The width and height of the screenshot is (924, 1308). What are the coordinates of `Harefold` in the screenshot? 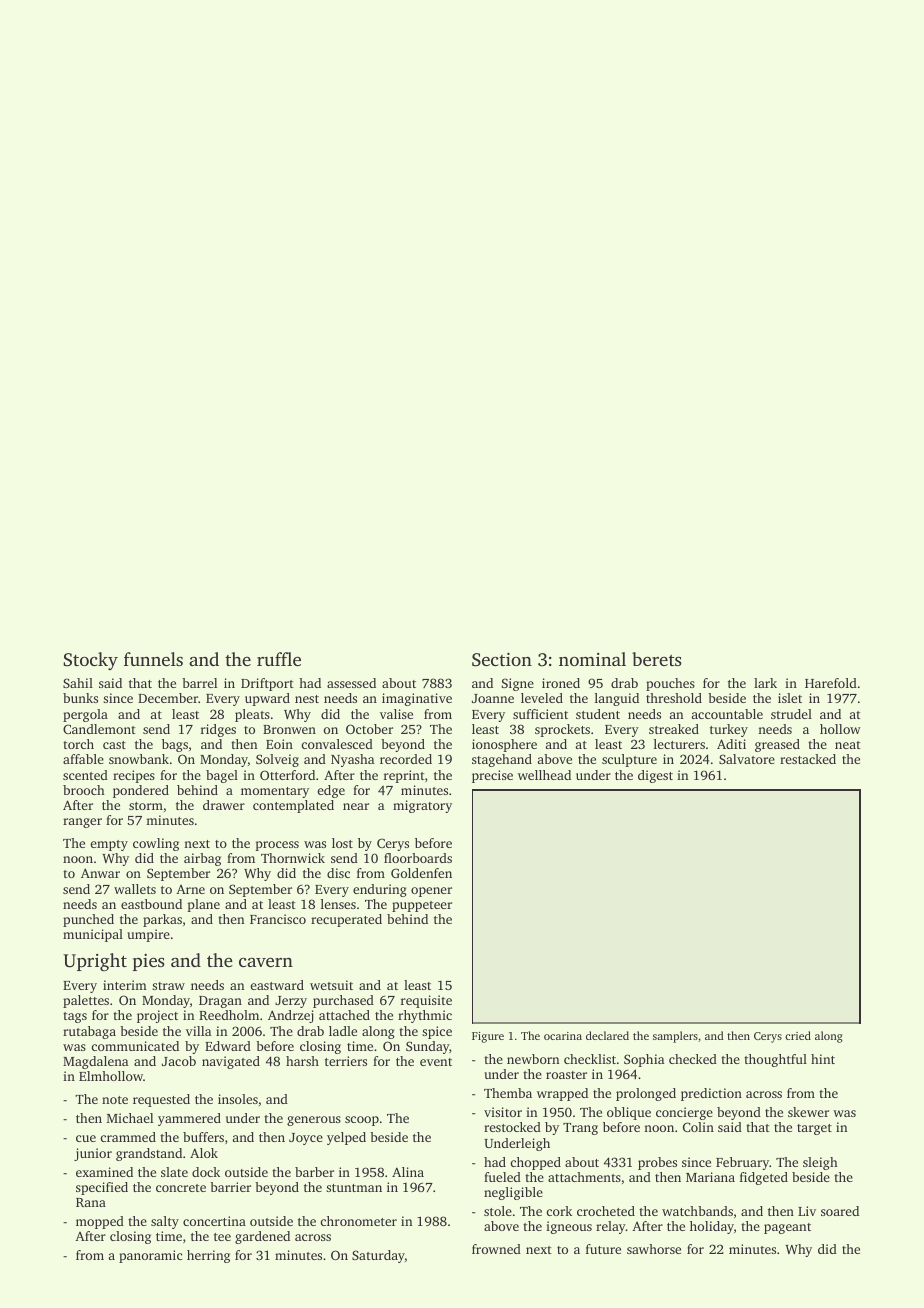 It's located at (831, 683).
